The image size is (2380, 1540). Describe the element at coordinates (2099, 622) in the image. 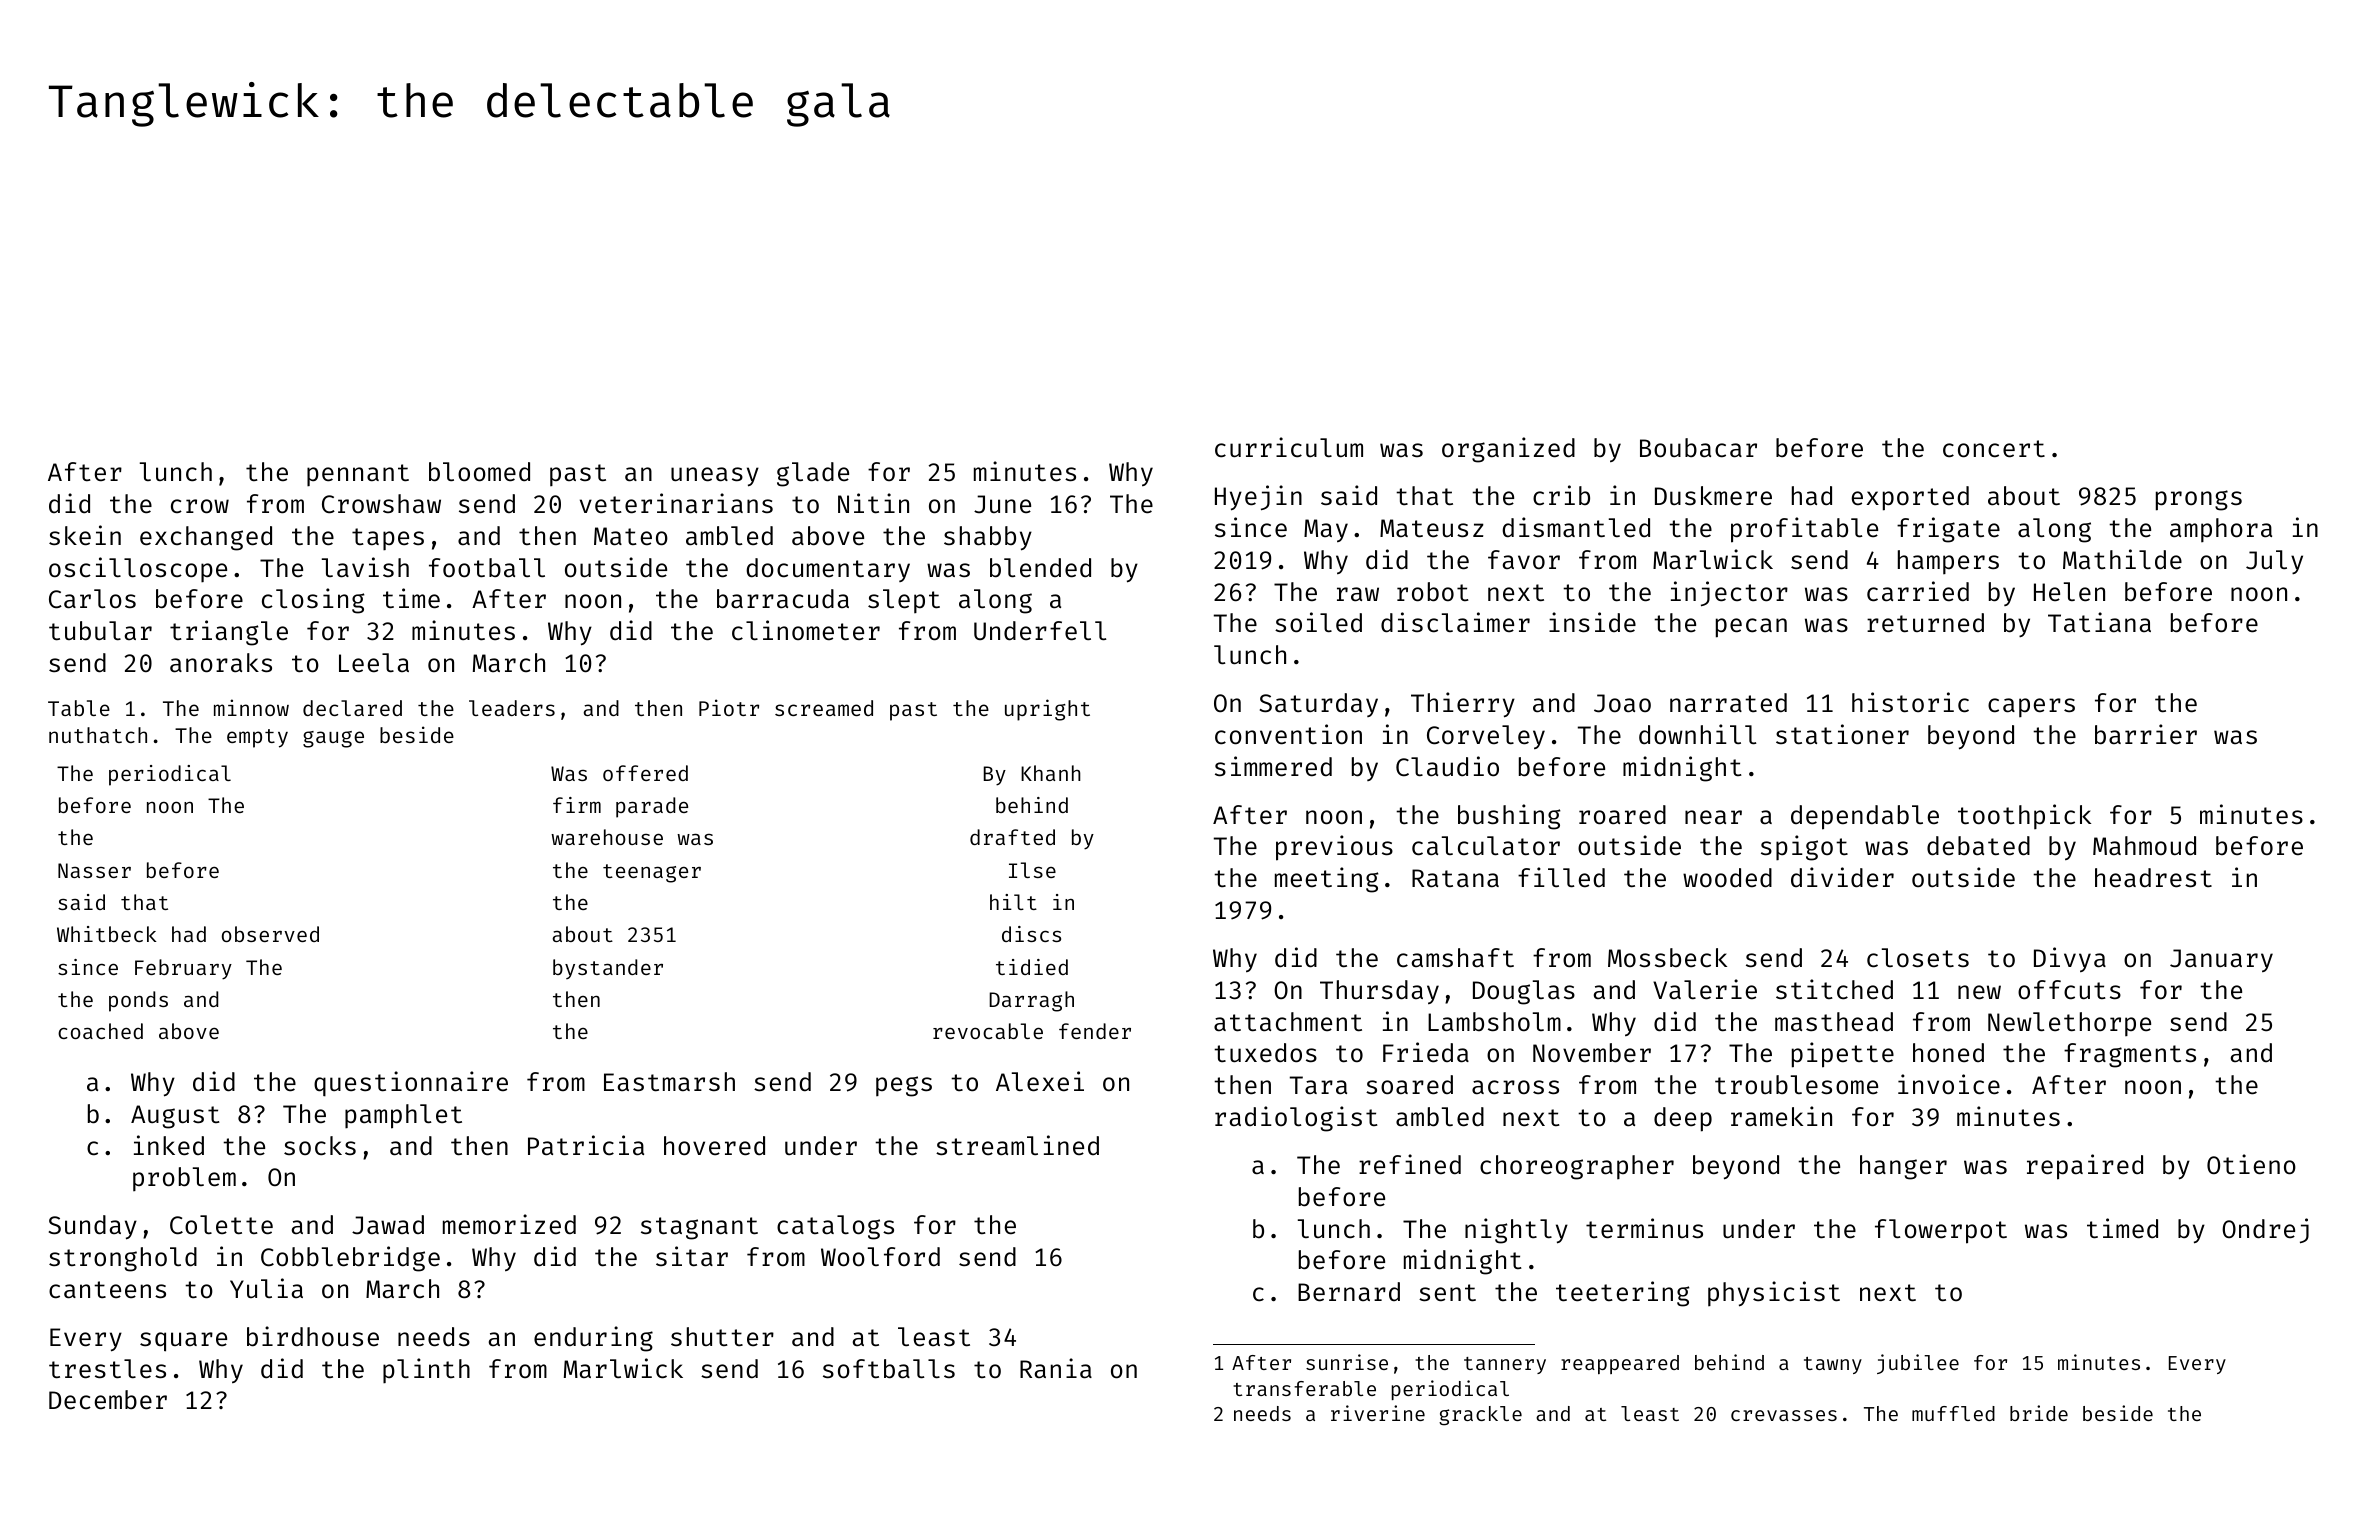

I see `Tatiana` at that location.
